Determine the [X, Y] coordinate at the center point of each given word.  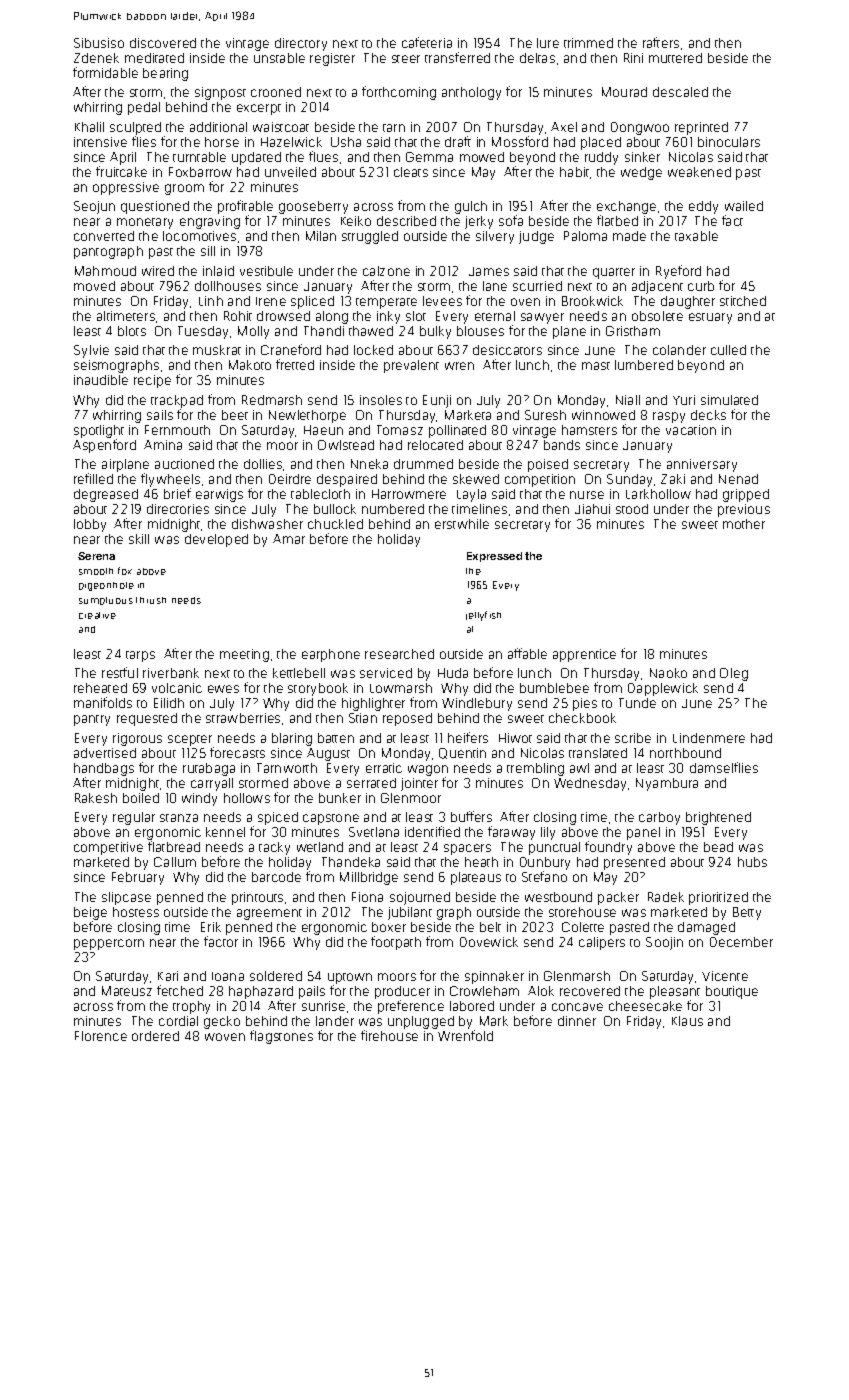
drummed [423, 464]
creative [97, 615]
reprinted [701, 128]
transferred [457, 57]
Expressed [494, 557]
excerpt [259, 109]
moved [94, 286]
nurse [587, 495]
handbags [104, 769]
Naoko [668, 673]
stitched [743, 301]
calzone [386, 271]
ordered [155, 1036]
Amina [163, 445]
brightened [718, 818]
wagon [428, 770]
